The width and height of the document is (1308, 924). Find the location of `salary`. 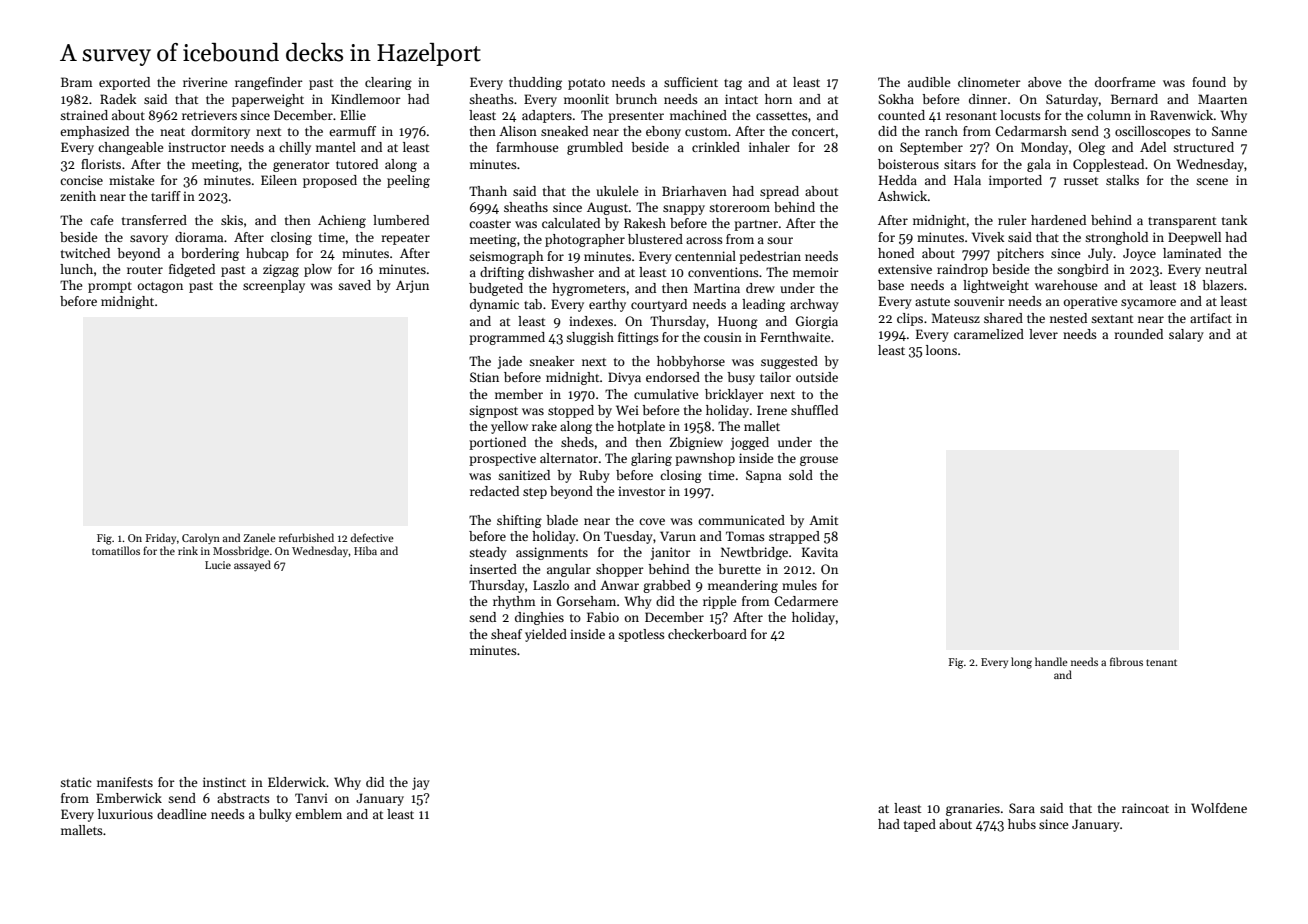

salary is located at coordinates (1186, 335).
